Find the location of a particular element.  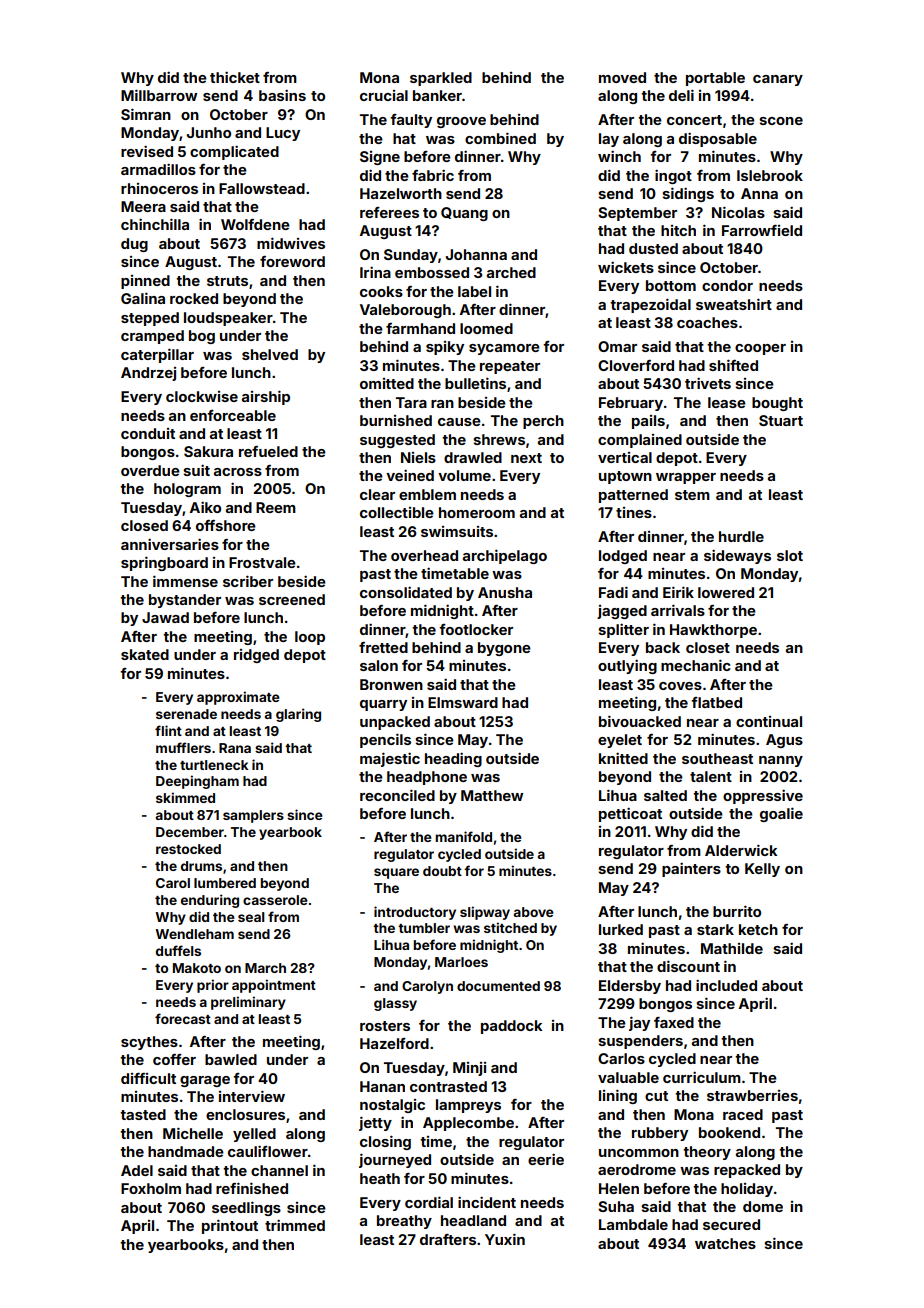

aerodrome is located at coordinates (637, 1169).
